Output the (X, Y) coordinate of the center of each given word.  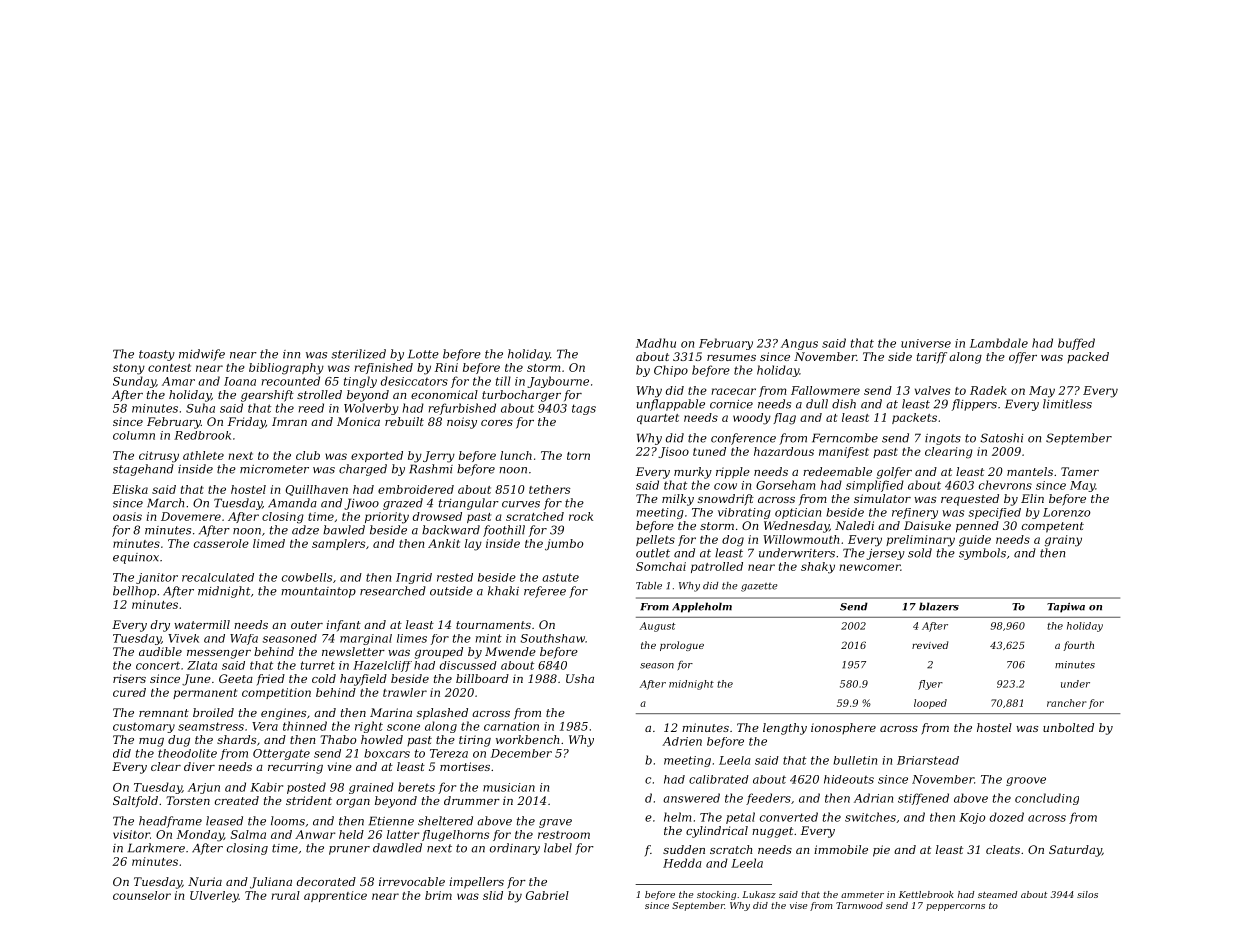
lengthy (785, 729)
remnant (164, 713)
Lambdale (999, 343)
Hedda (682, 863)
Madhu (656, 343)
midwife (202, 355)
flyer (930, 685)
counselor (142, 895)
